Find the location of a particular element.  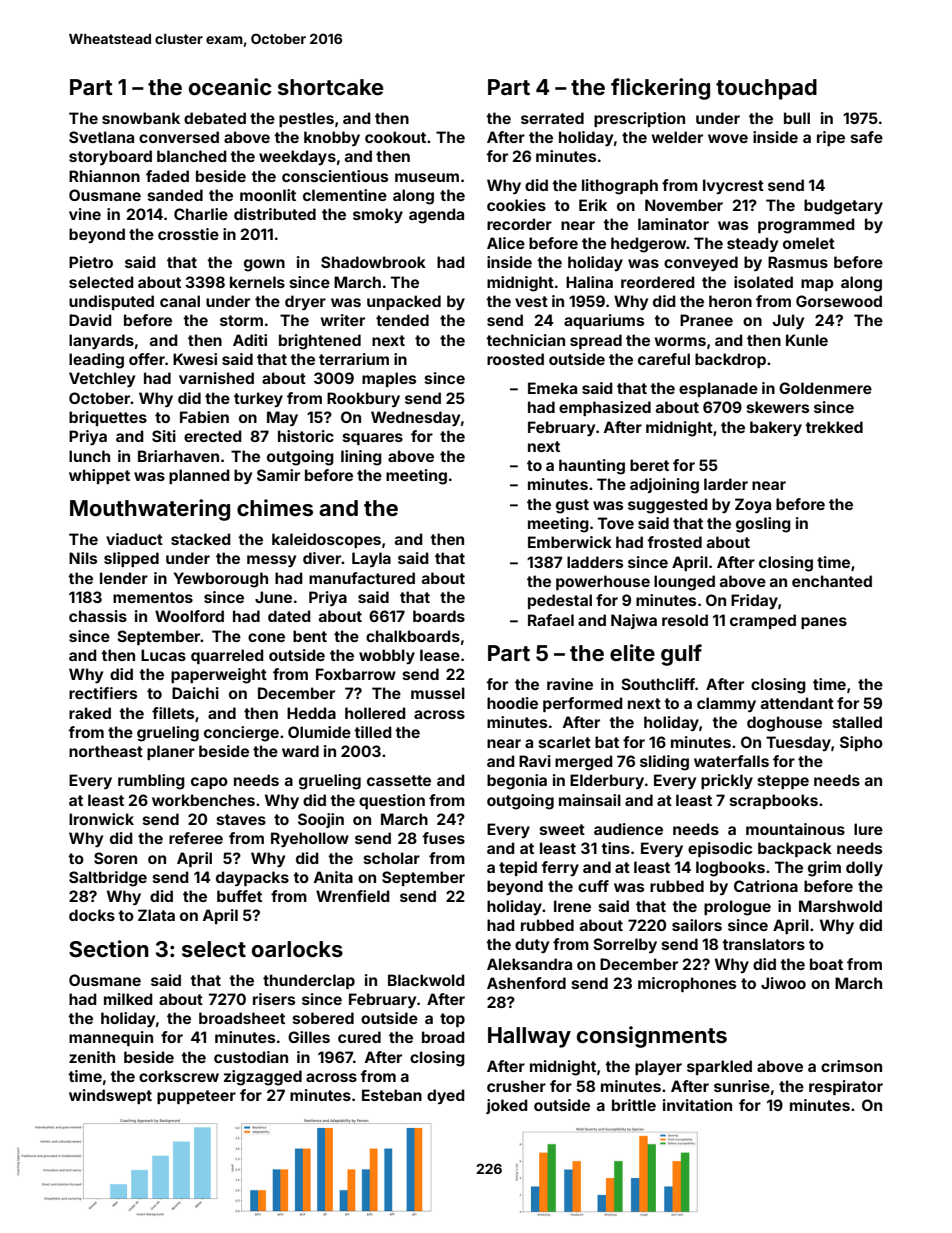

flickering is located at coordinates (660, 89).
